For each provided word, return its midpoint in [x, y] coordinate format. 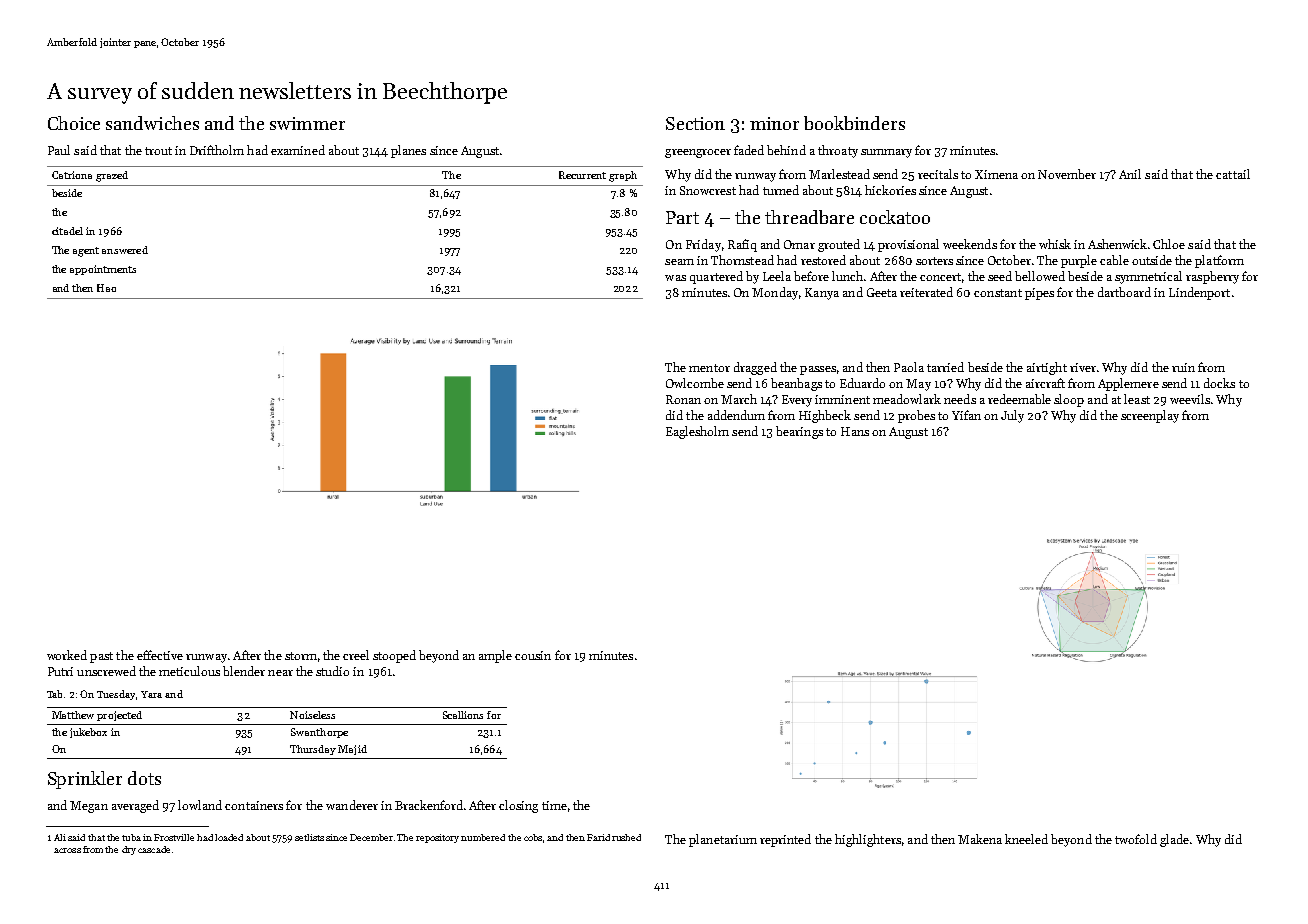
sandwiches [152, 123]
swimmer [307, 123]
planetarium [723, 840]
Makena [980, 839]
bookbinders [854, 123]
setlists [309, 837]
